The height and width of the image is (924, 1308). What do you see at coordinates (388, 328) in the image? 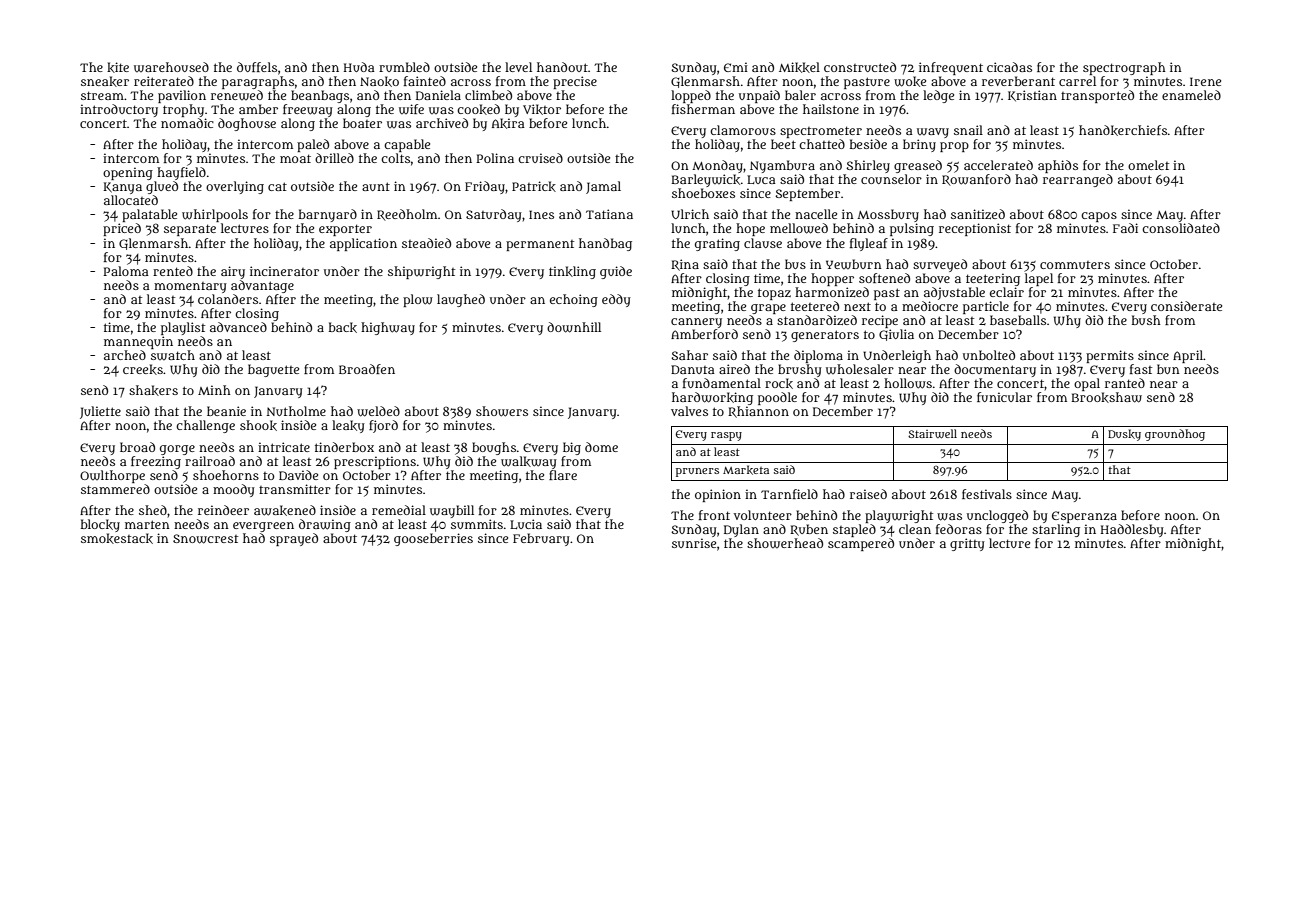
I see `highway` at bounding box center [388, 328].
